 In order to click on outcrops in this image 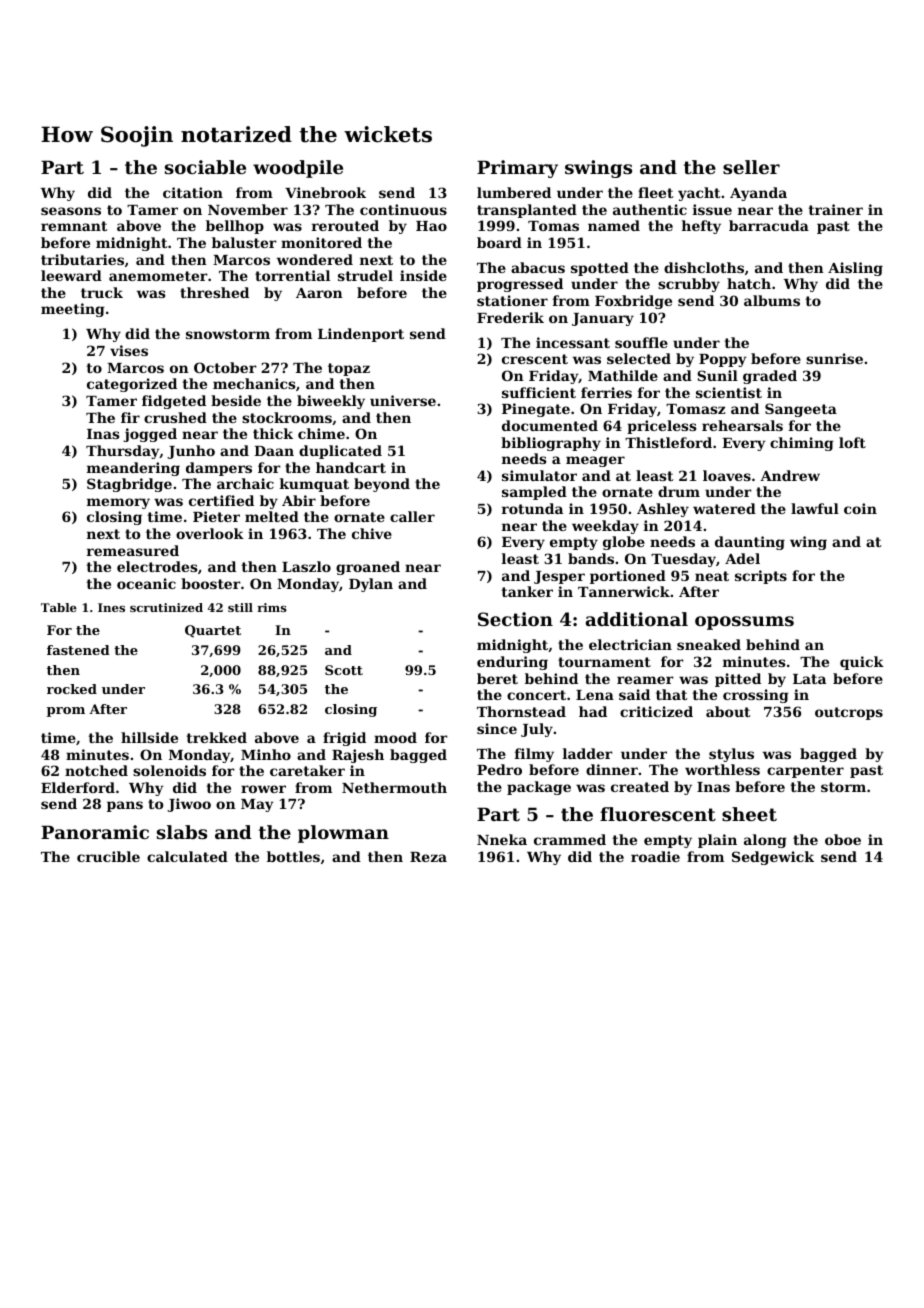, I will do `click(849, 713)`.
